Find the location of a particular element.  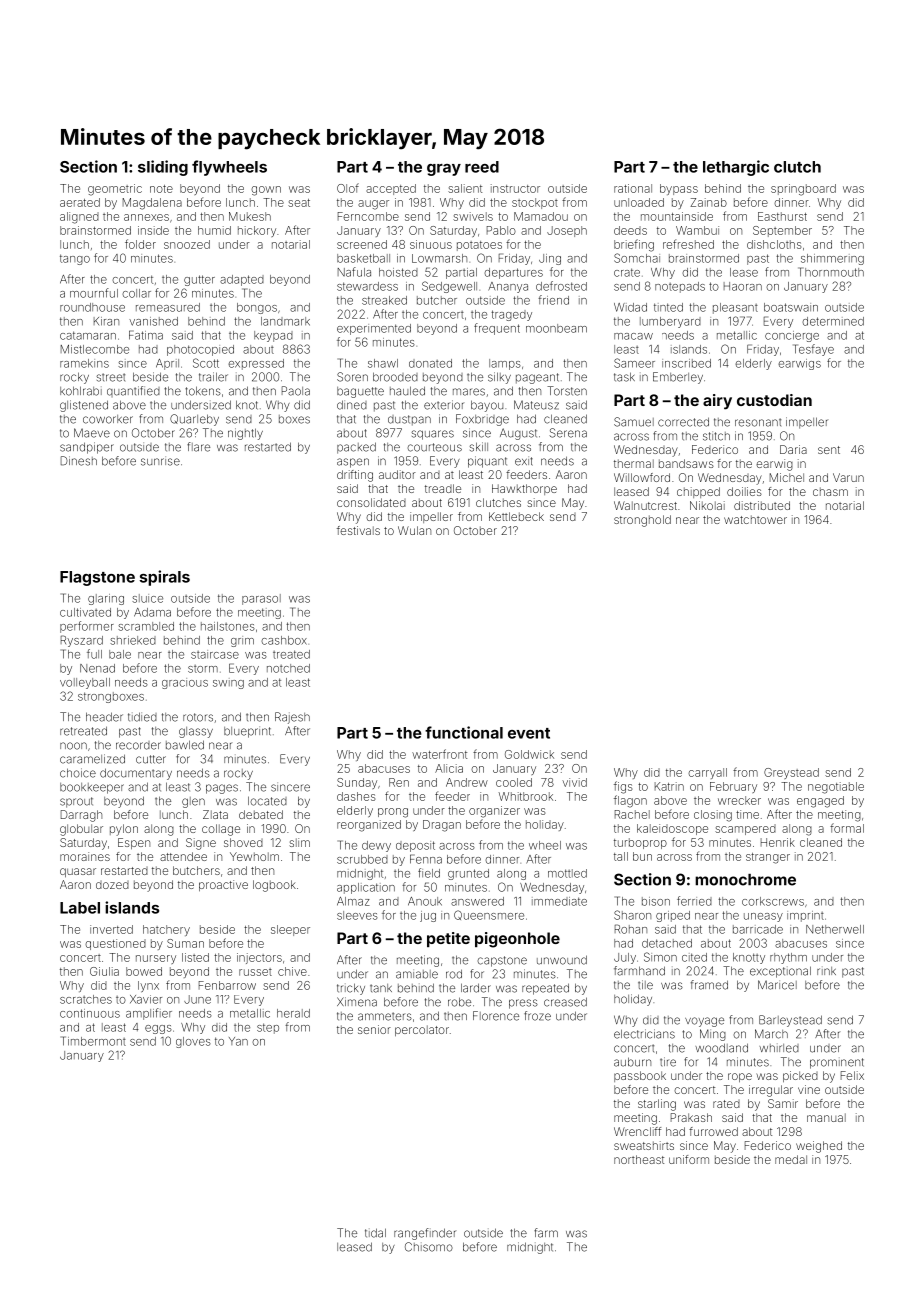

Chisomo is located at coordinates (429, 1247).
